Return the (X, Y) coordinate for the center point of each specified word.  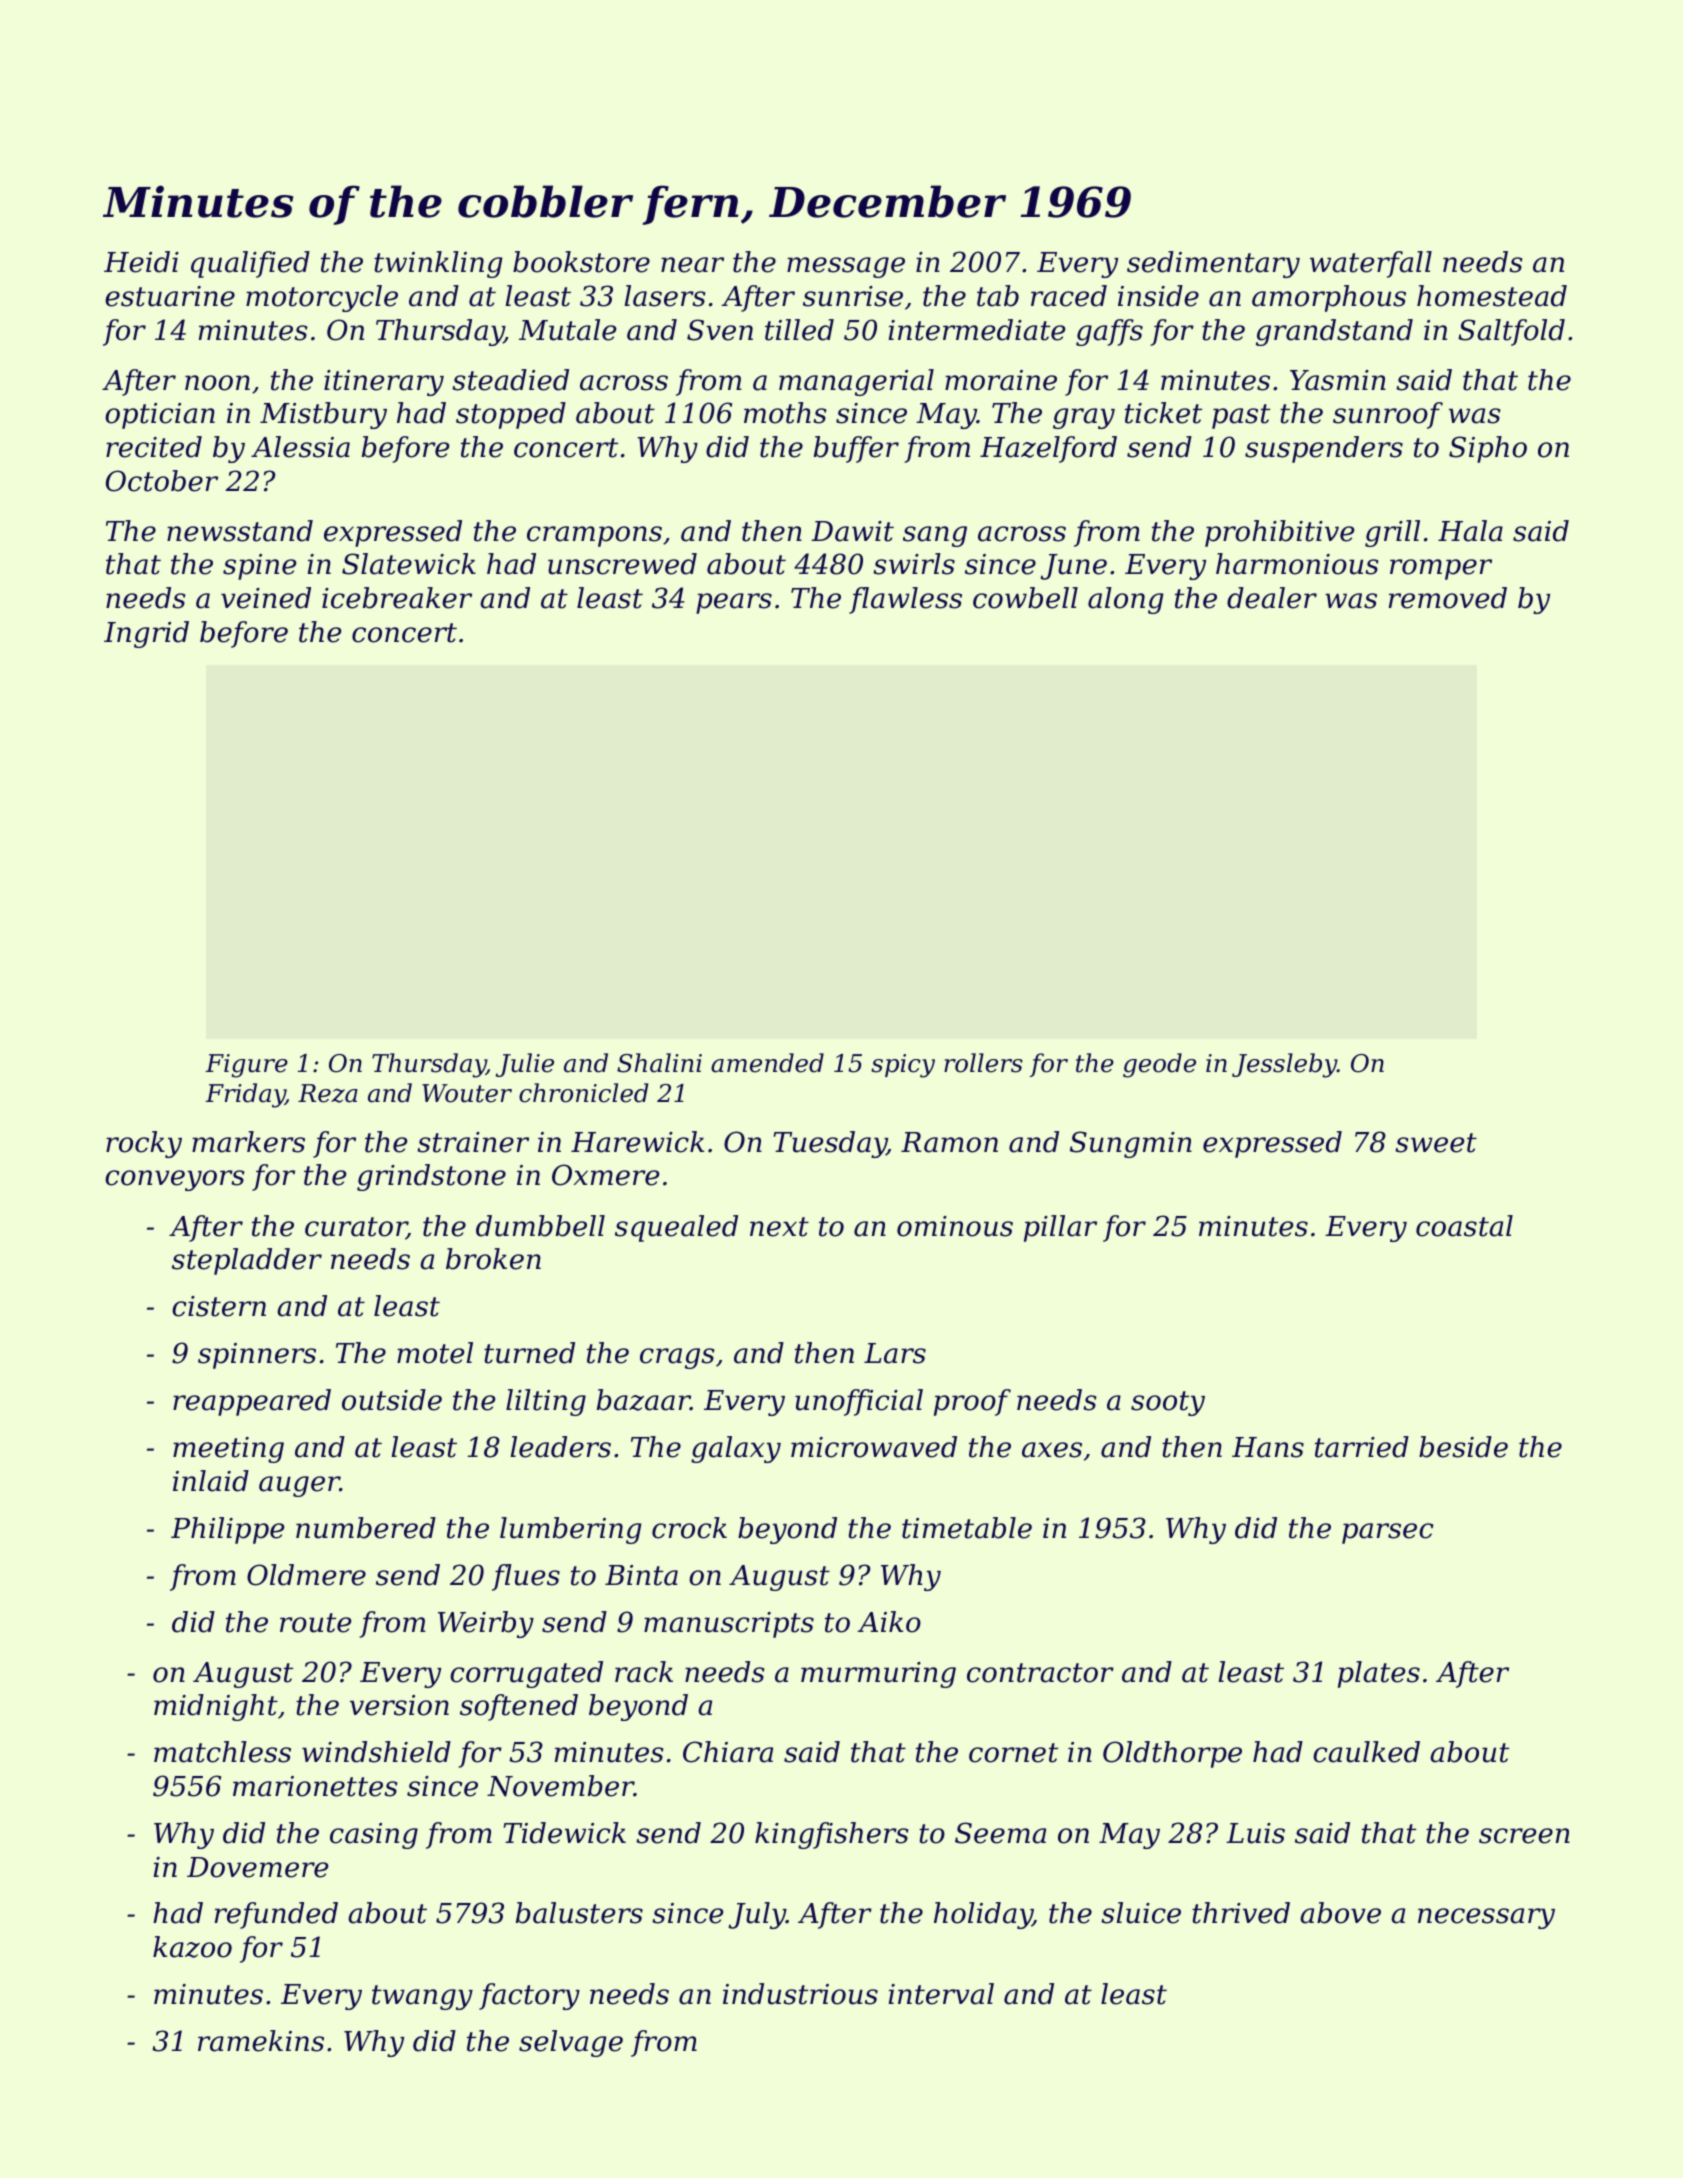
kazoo (192, 1947)
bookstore (581, 262)
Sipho (1488, 449)
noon (217, 383)
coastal (1464, 1226)
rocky (144, 1144)
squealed (676, 1228)
